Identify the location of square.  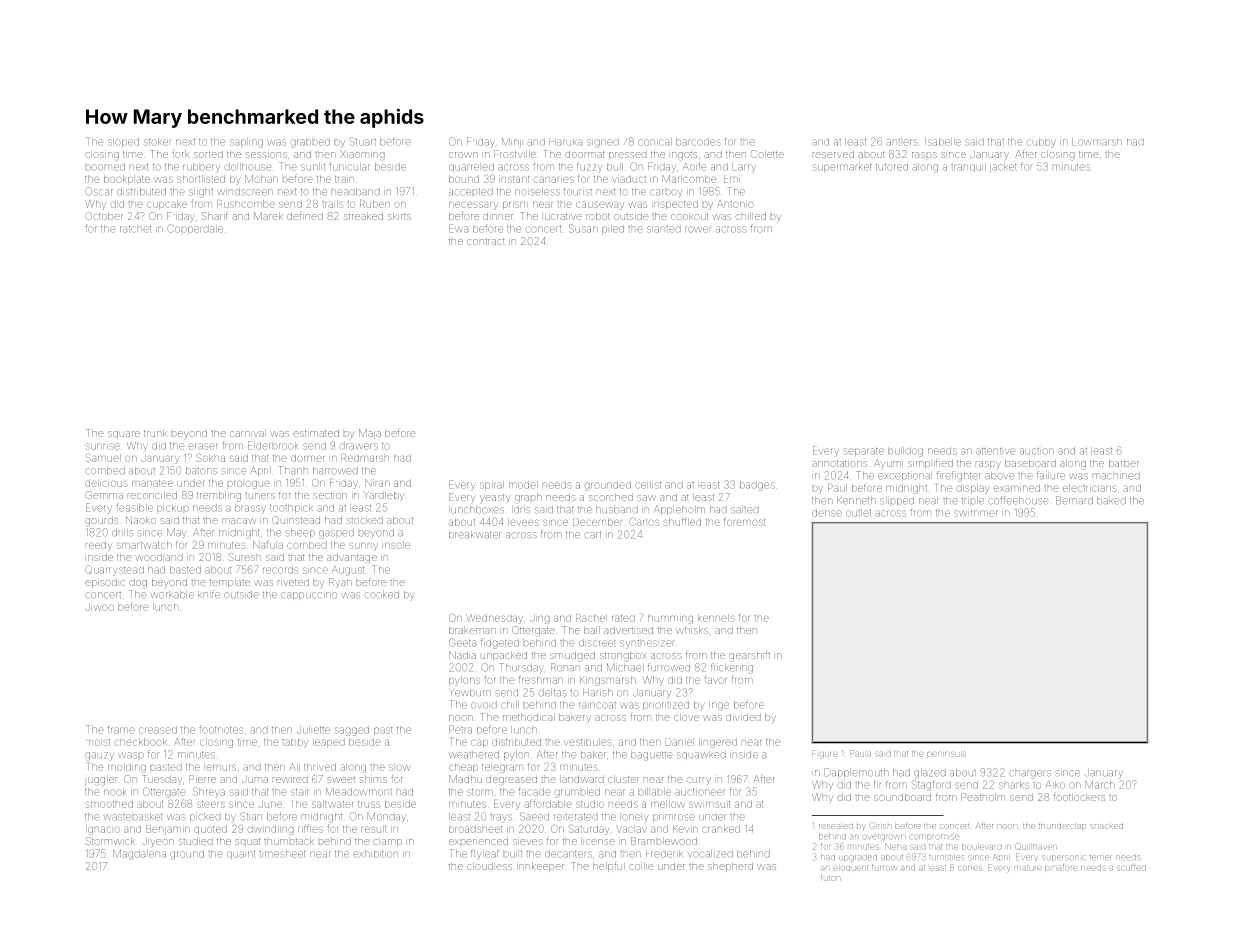
(124, 435).
